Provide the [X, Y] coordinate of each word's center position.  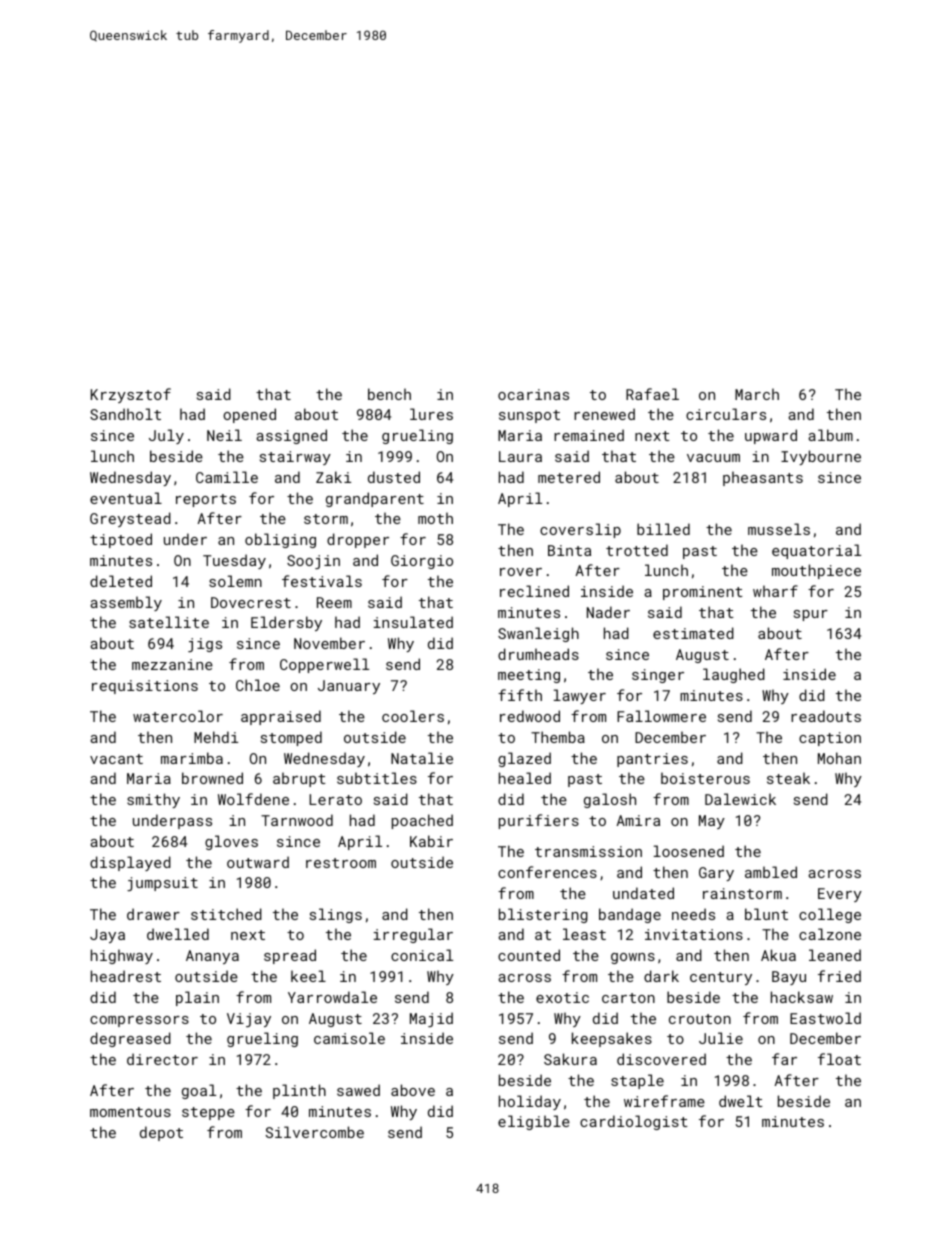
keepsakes [612, 1039]
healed [525, 778]
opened [249, 415]
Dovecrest [251, 602]
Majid [431, 1019]
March [757, 394]
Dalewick [740, 799]
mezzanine [172, 664]
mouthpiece [816, 571]
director [162, 1059]
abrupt [299, 779]
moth [435, 518]
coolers [413, 716]
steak [788, 778]
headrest [126, 976]
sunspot [529, 416]
